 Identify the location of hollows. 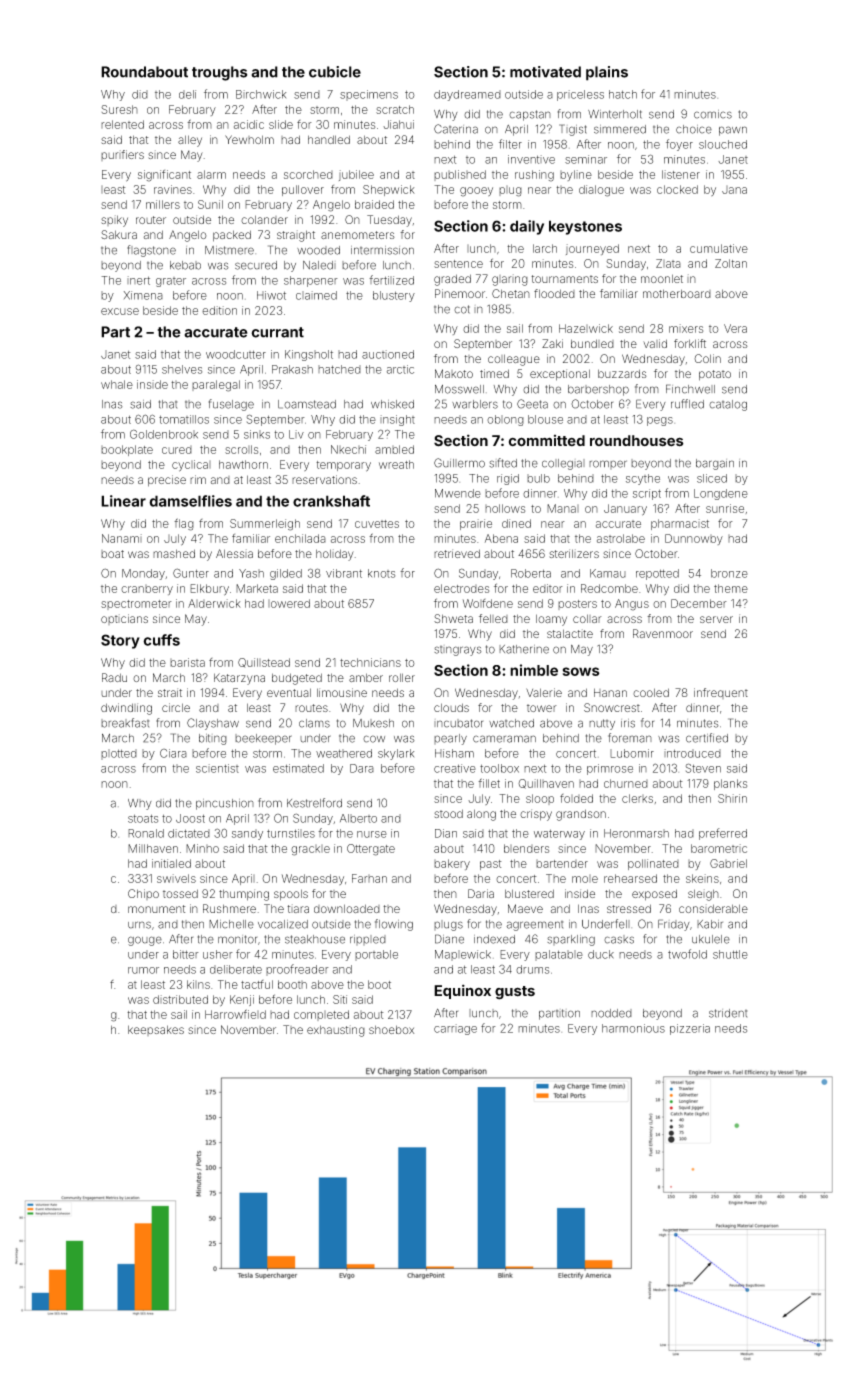
(505, 508).
